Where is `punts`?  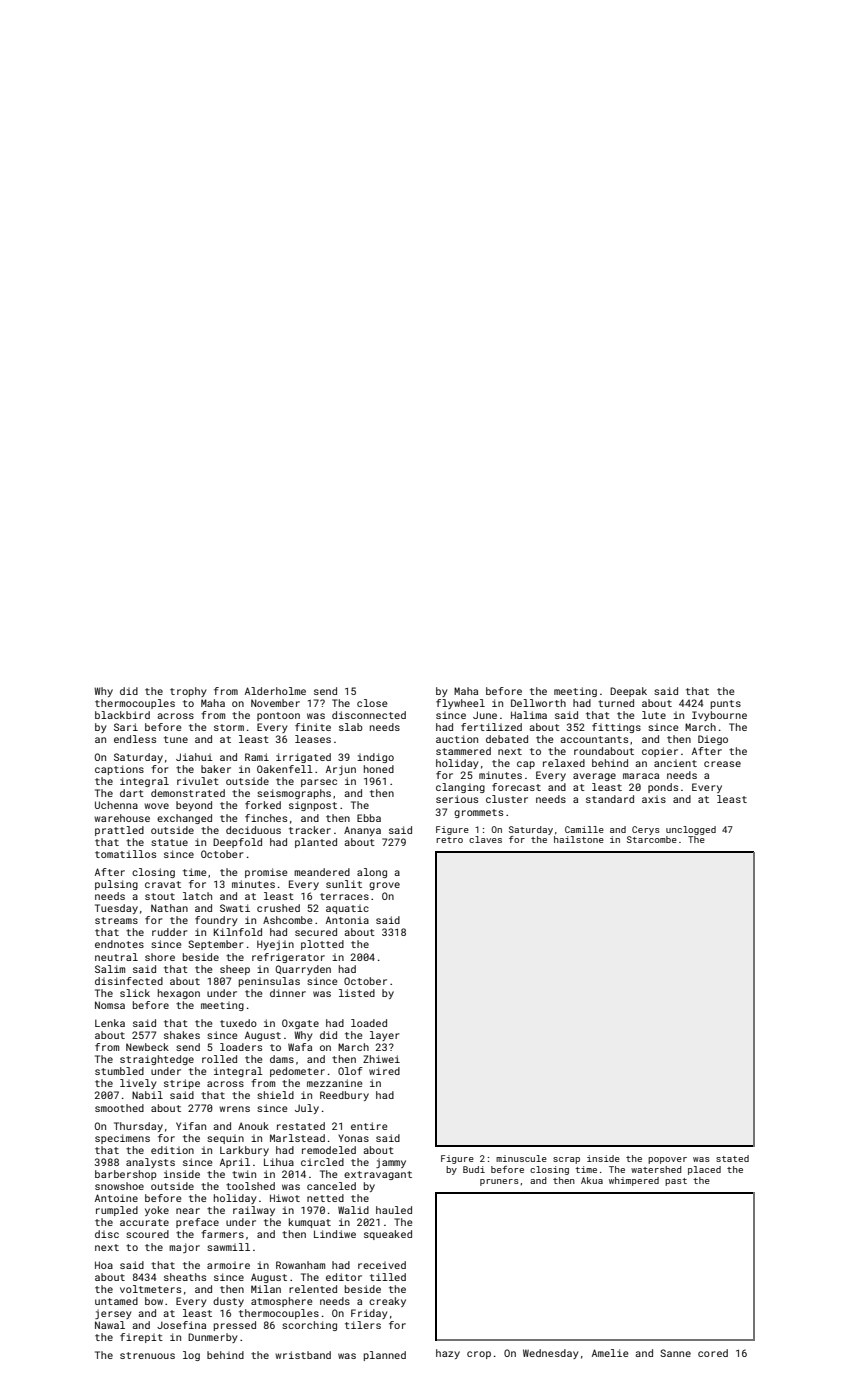 punts is located at coordinates (726, 704).
